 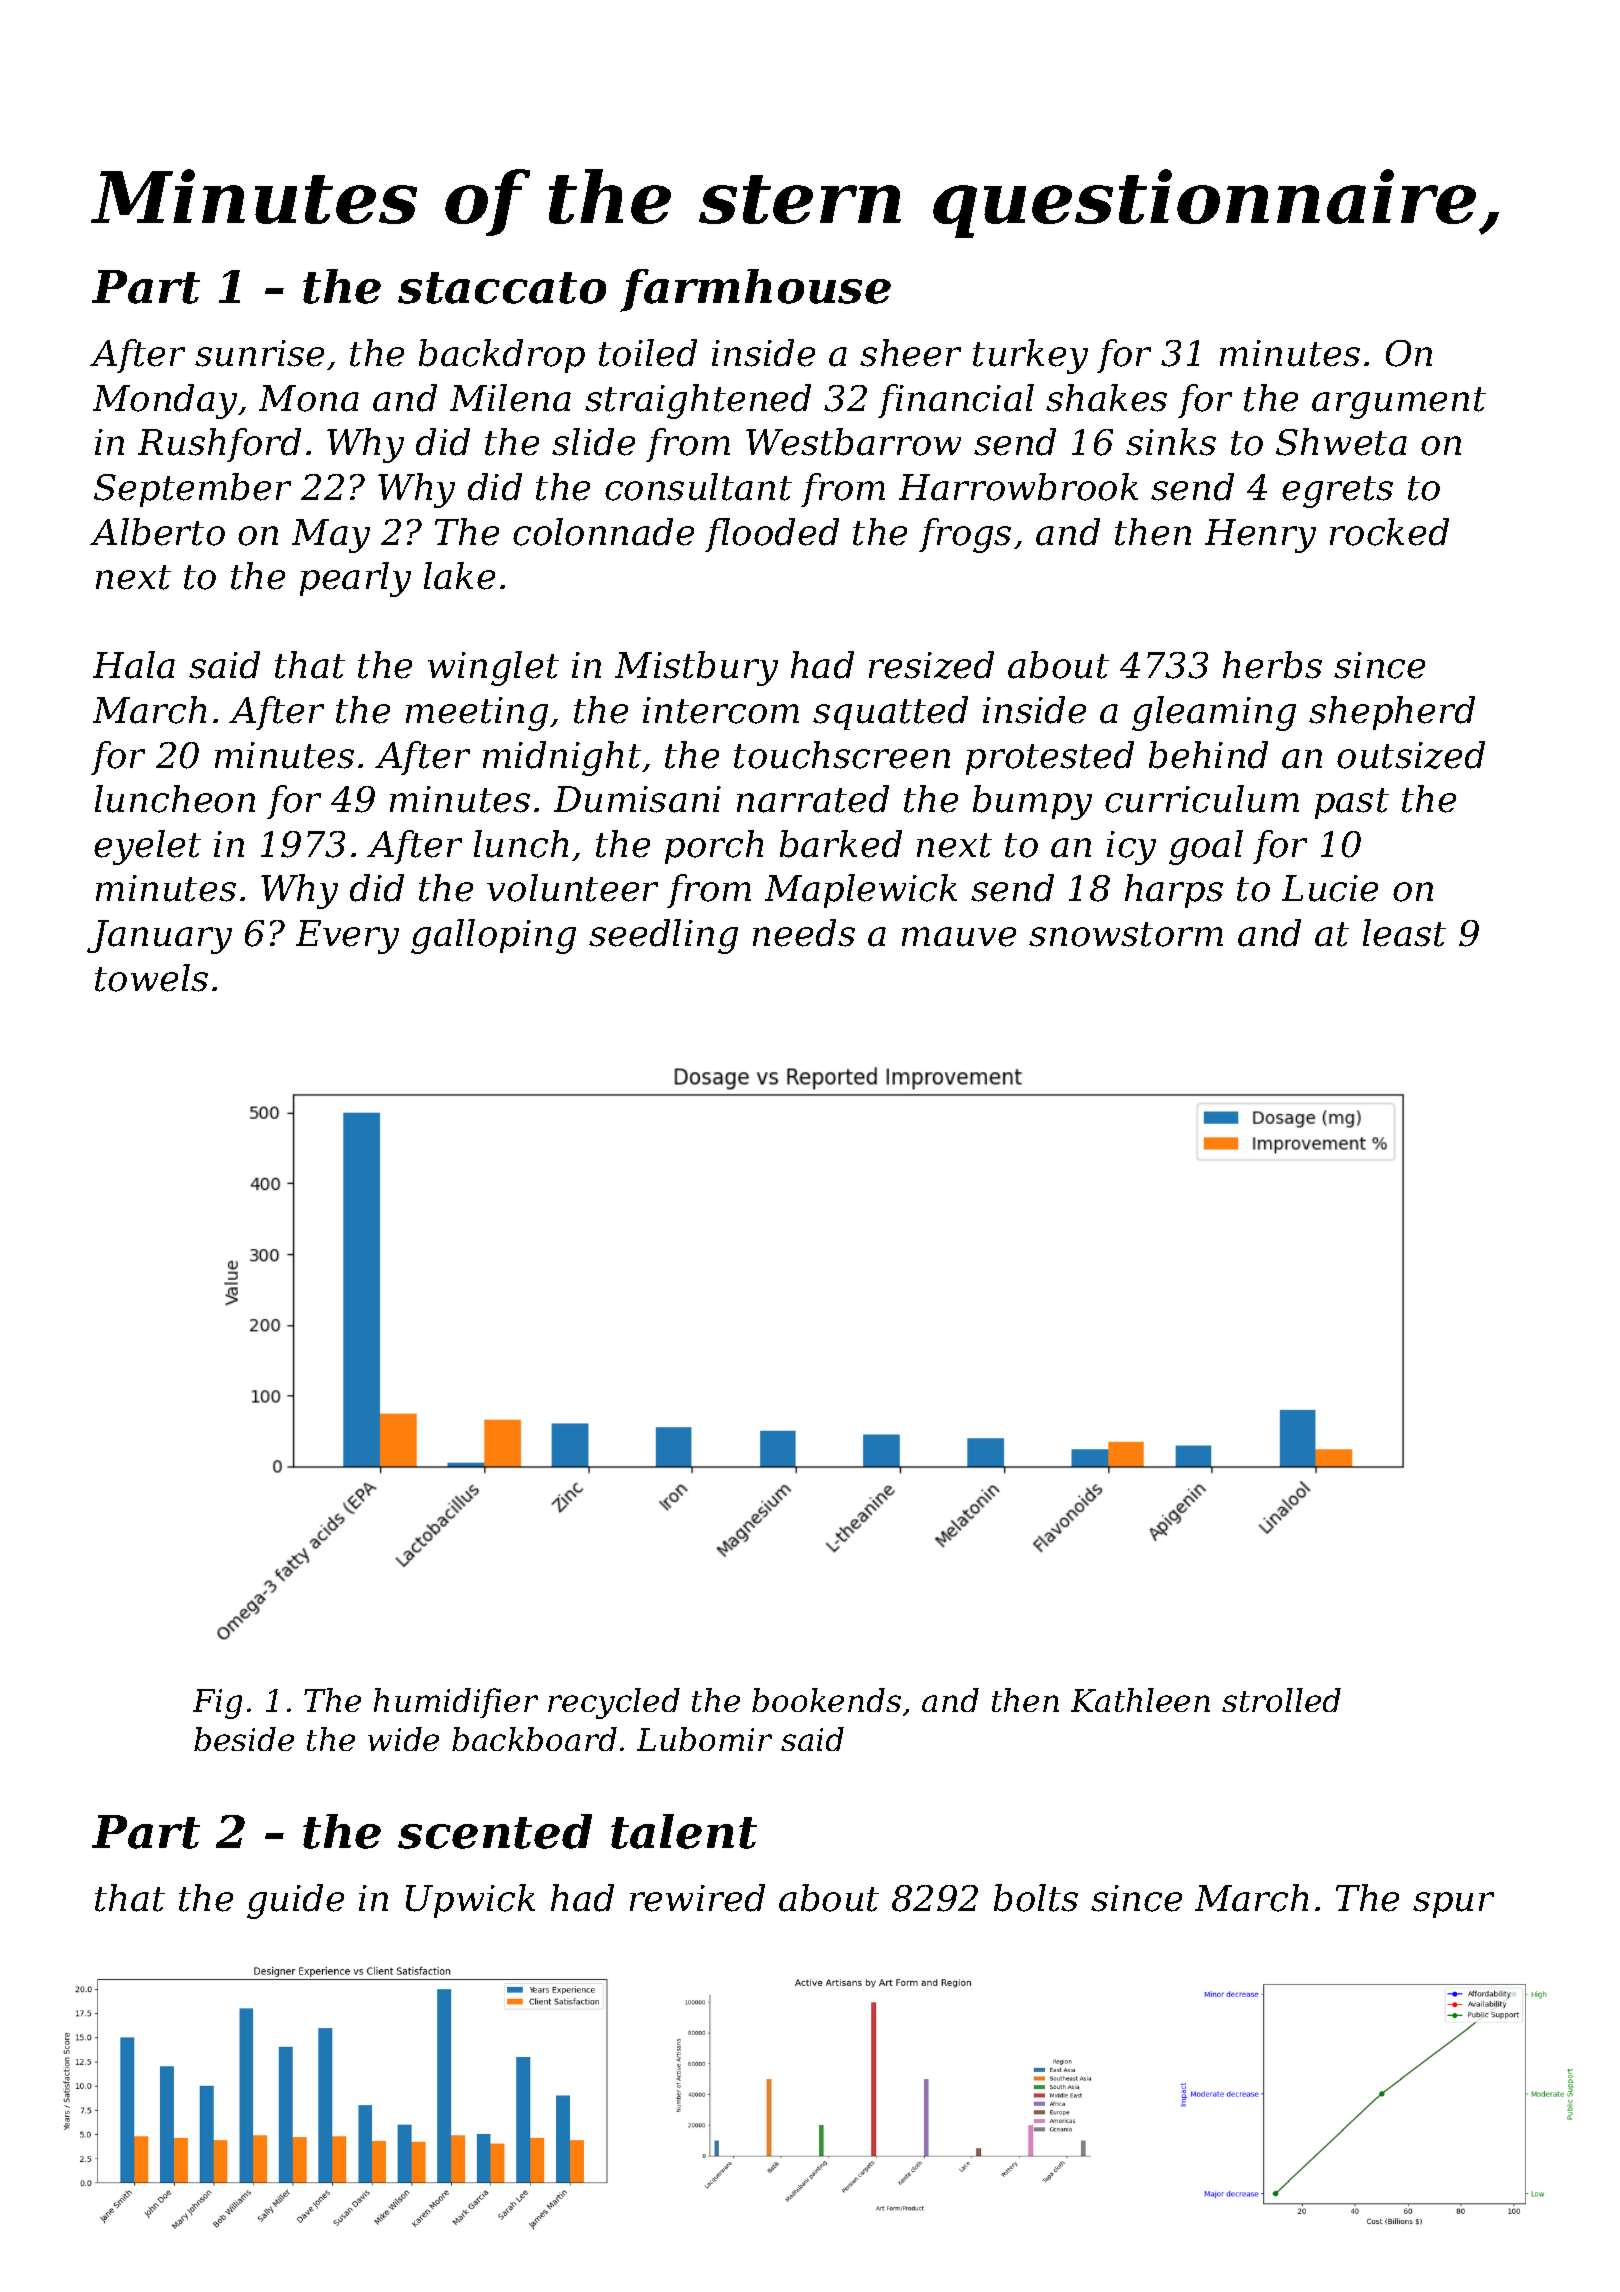 I want to click on towels, so click(x=151, y=978).
